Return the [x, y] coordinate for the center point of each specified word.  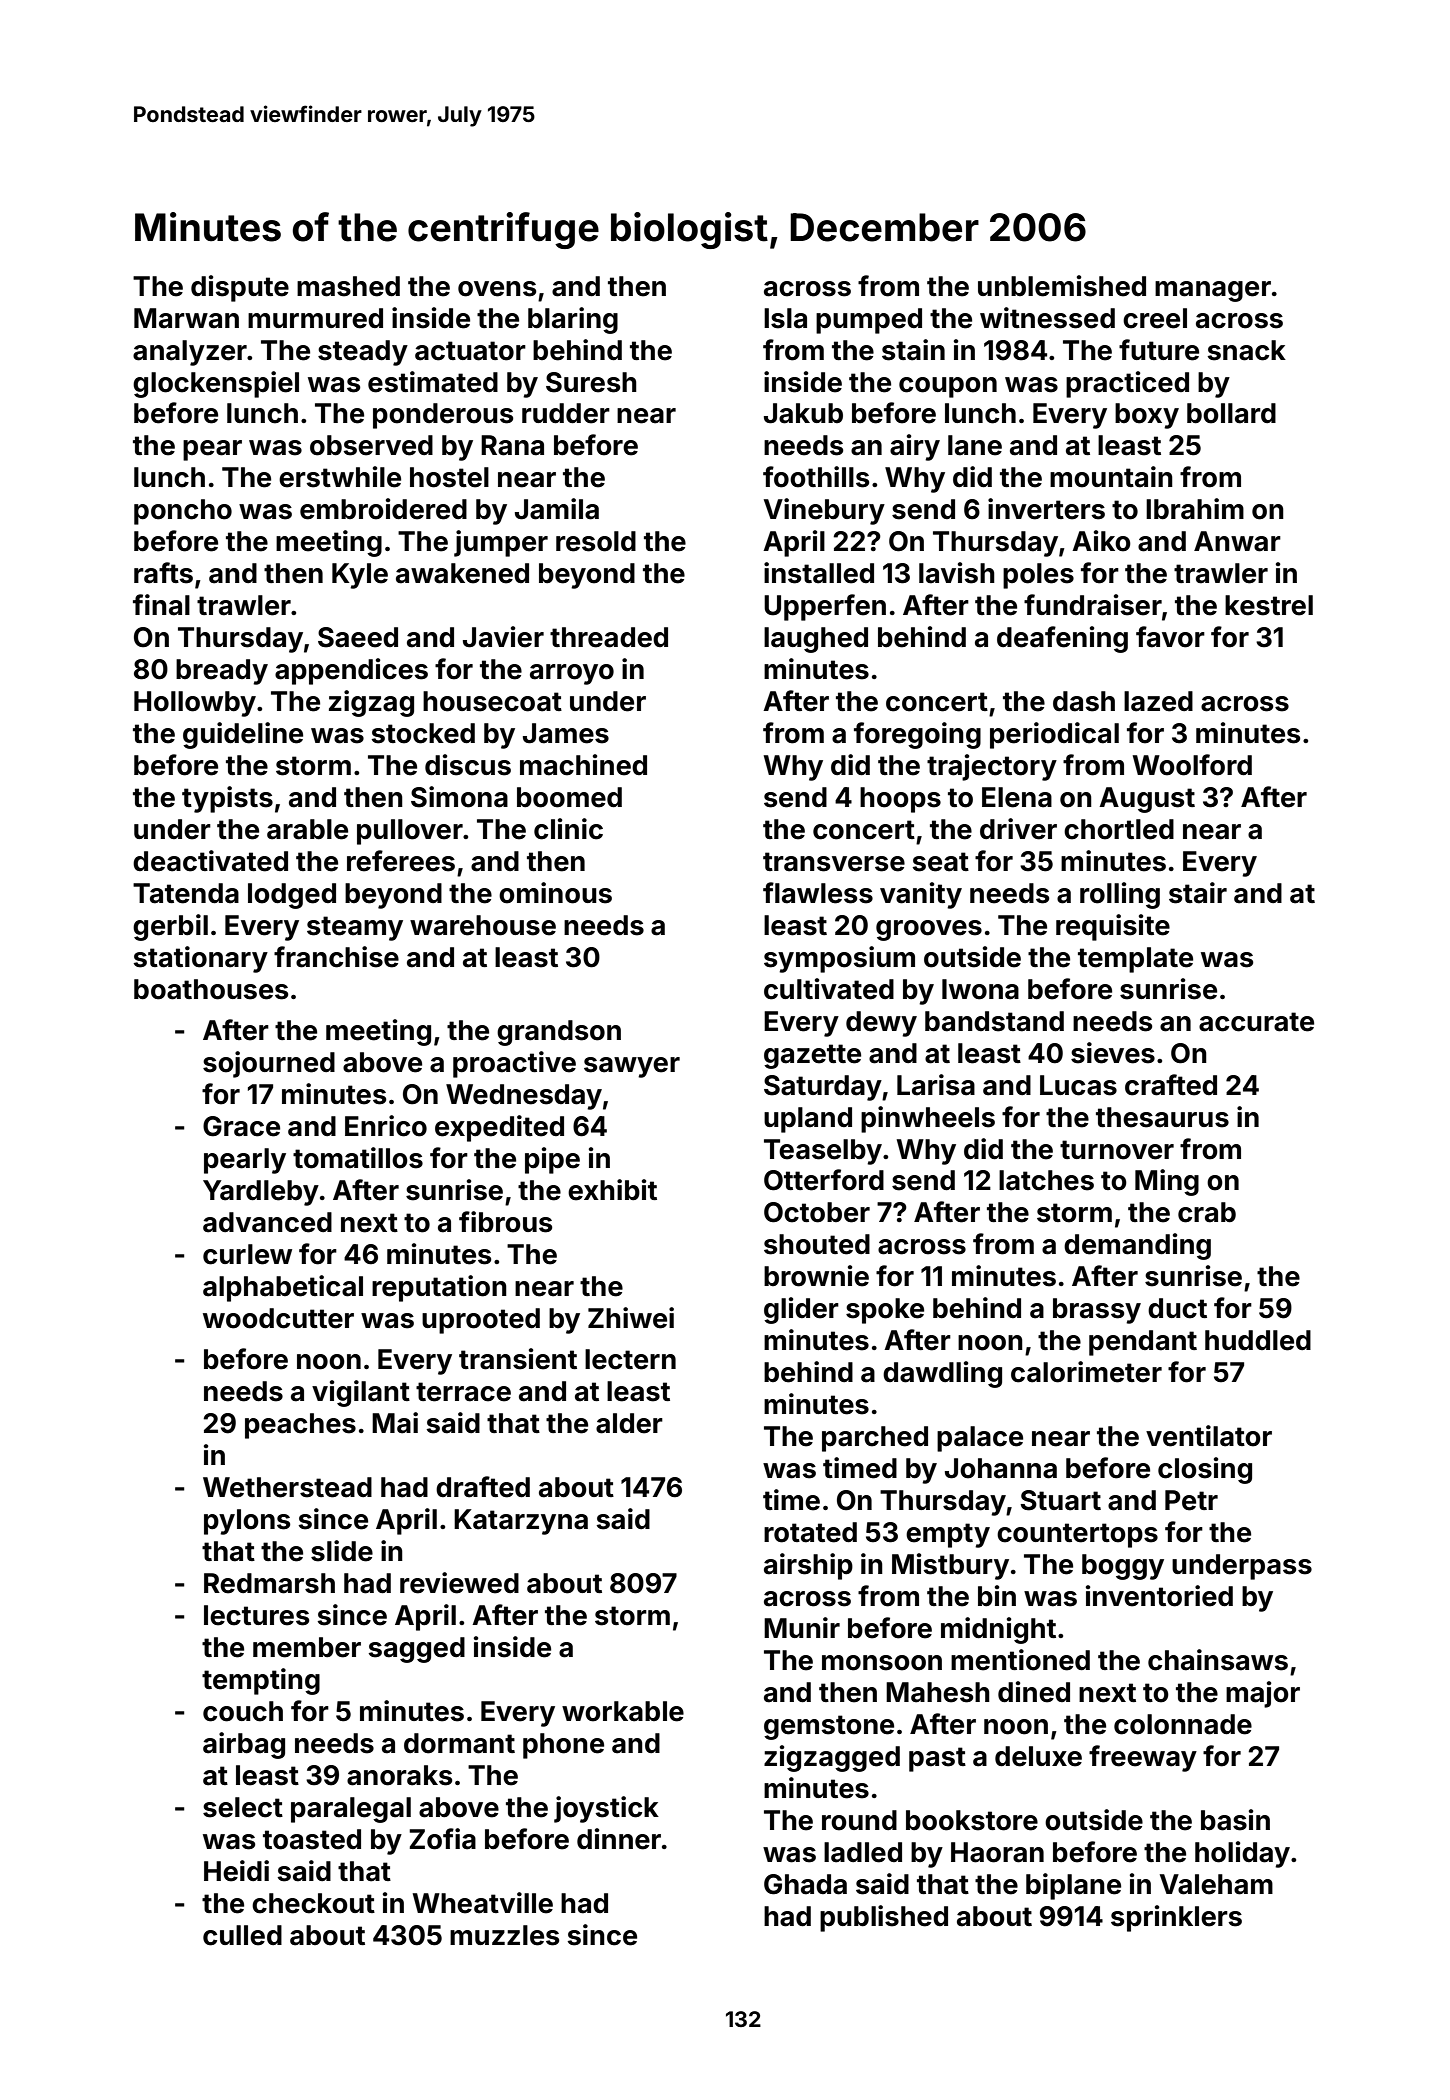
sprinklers [1176, 1918]
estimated [433, 382]
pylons [247, 1522]
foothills [816, 477]
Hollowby [195, 704]
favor [1170, 637]
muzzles [505, 1935]
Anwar [1237, 541]
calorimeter [1086, 1372]
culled [242, 1935]
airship [808, 1566]
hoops [900, 800]
